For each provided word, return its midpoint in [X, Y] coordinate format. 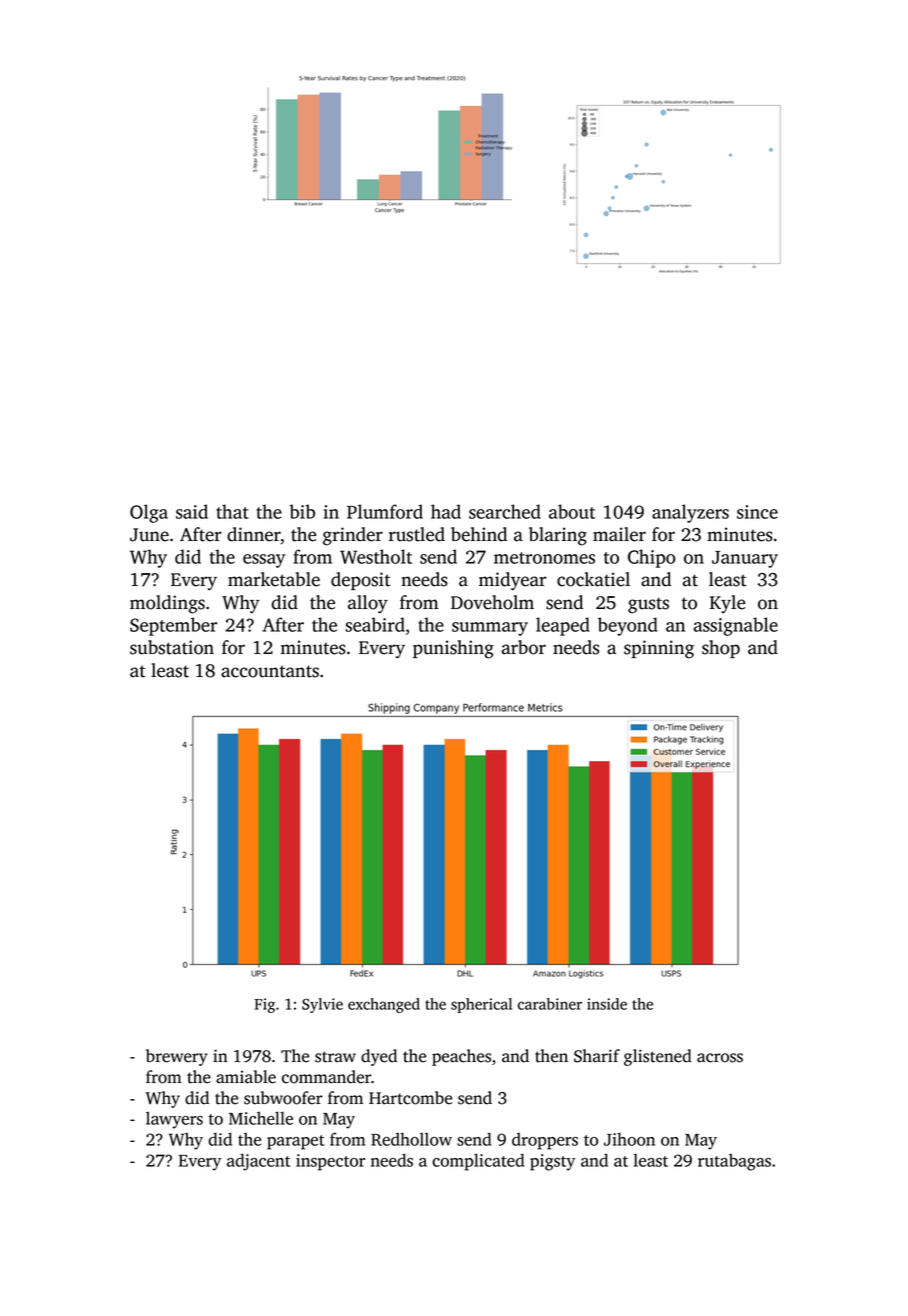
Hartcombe [410, 1098]
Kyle [727, 604]
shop [721, 649]
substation [172, 647]
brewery [177, 1057]
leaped [563, 626]
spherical [481, 1005]
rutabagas [734, 1162]
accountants [270, 671]
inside [607, 1004]
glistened [658, 1057]
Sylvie [322, 1005]
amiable [246, 1077]
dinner [254, 535]
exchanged [384, 1005]
